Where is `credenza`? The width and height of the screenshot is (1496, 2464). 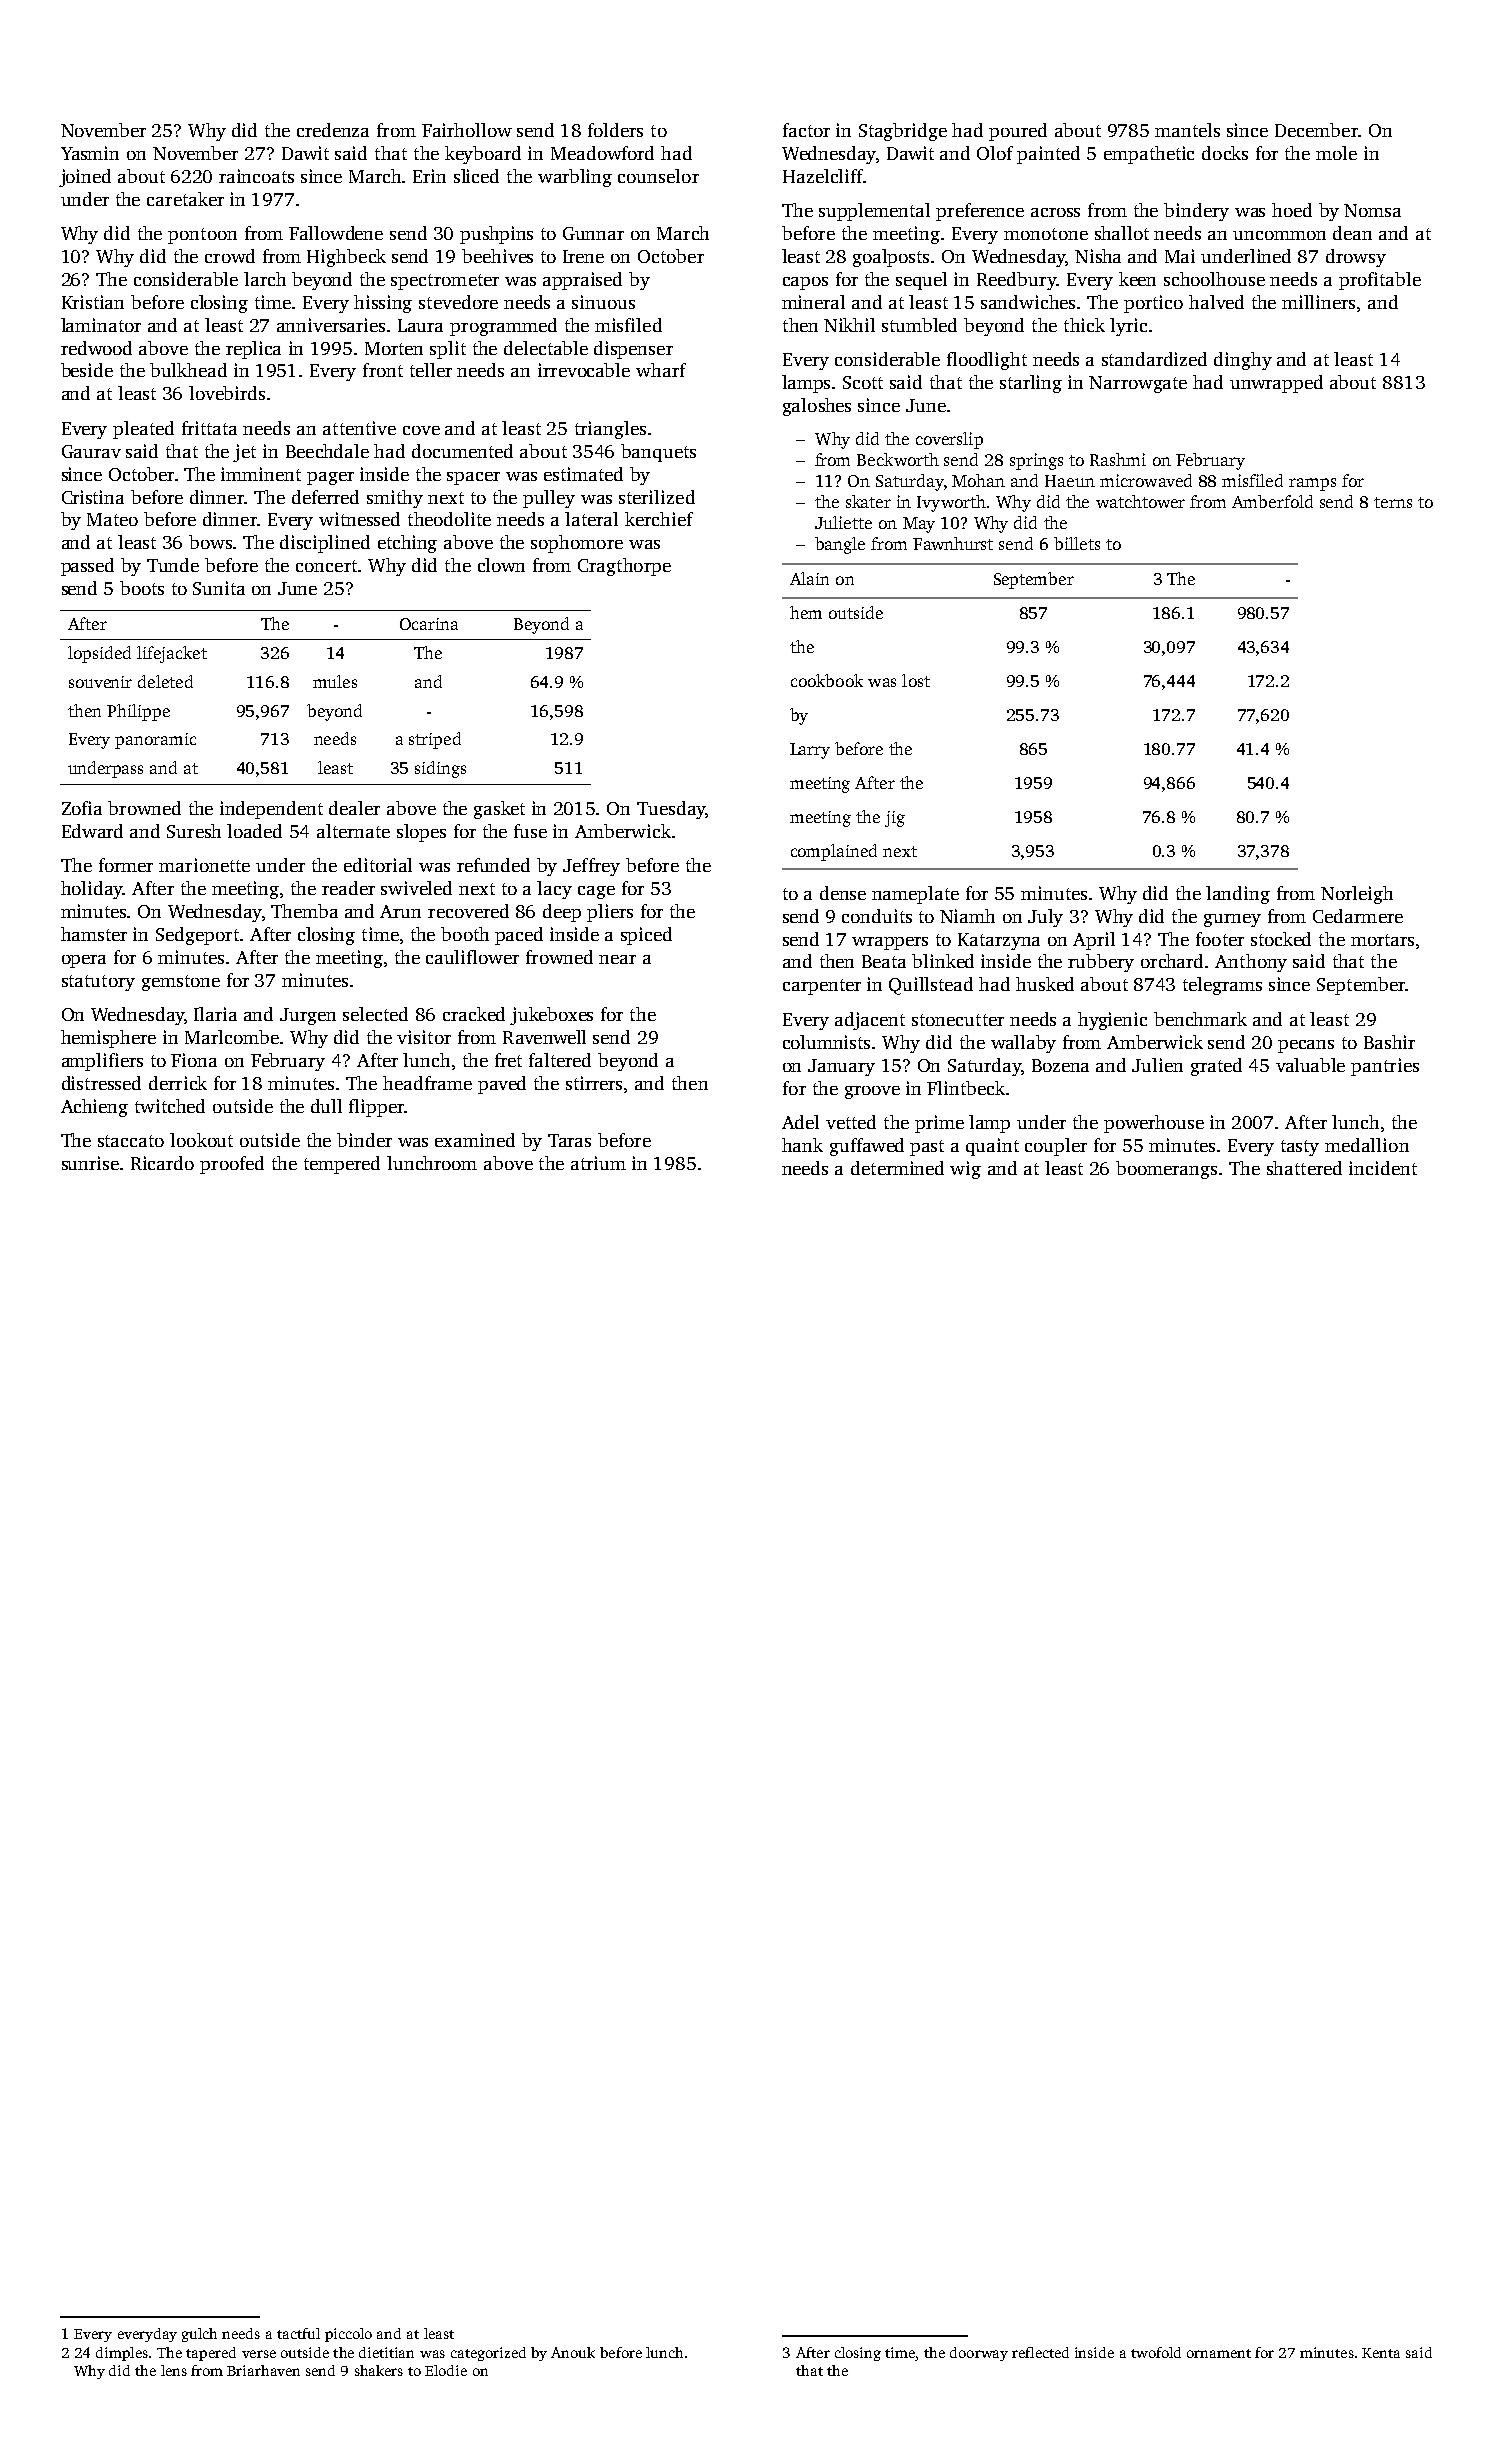 credenza is located at coordinates (333, 130).
